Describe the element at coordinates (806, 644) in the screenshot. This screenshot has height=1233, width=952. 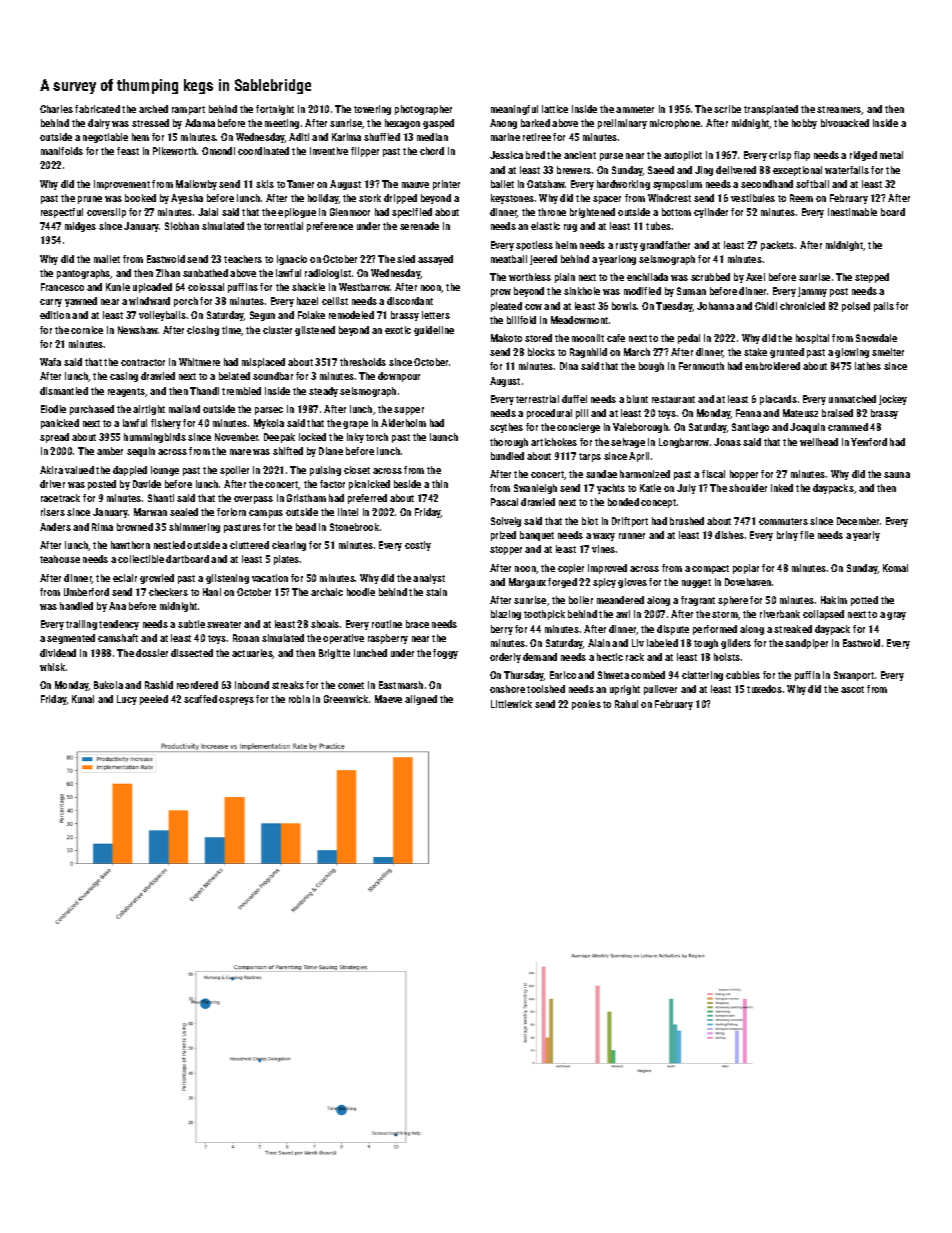
I see `sandpiper` at that location.
